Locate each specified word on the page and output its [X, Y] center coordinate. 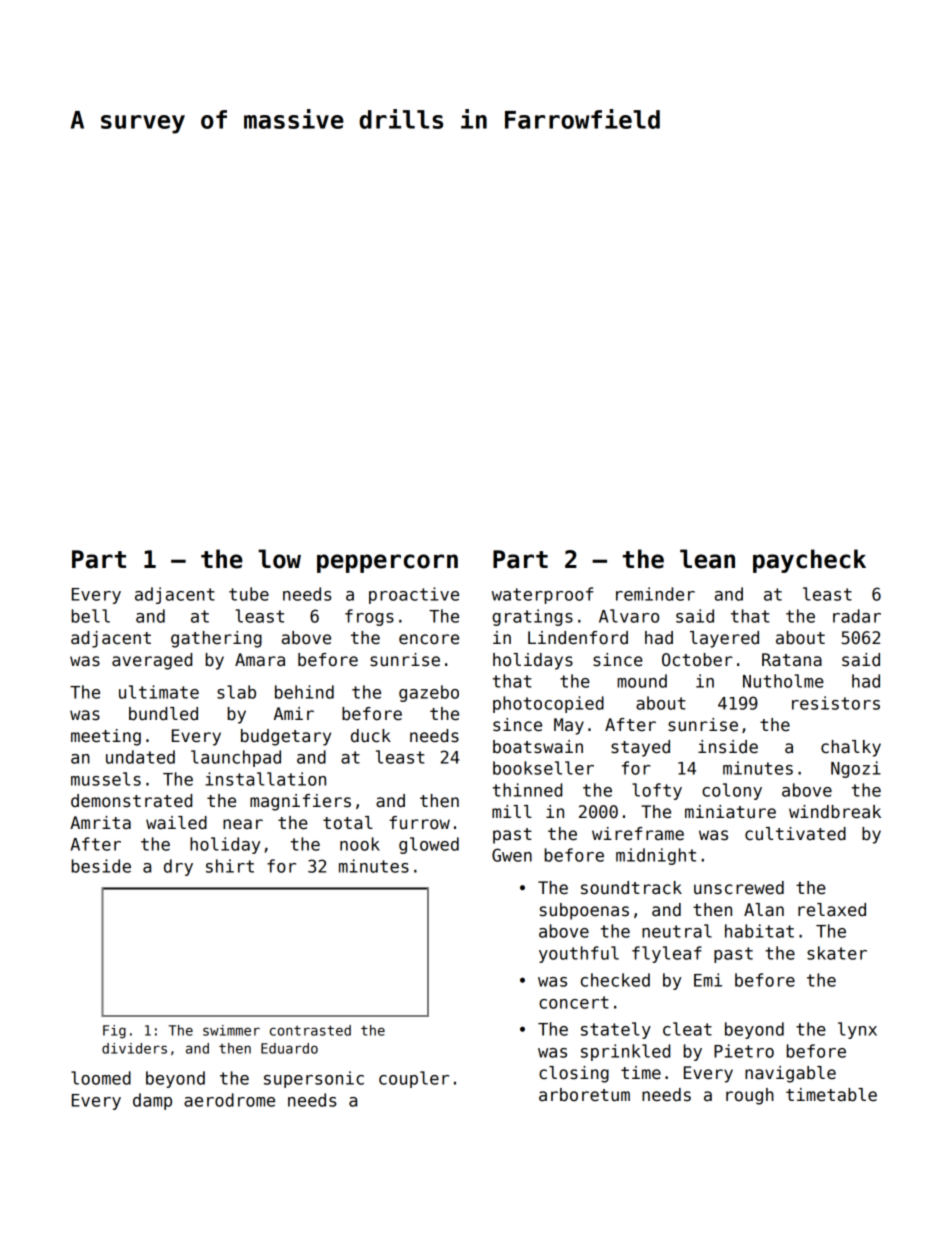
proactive [414, 595]
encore [429, 639]
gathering [216, 639]
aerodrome [229, 1100]
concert [574, 1002]
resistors [836, 703]
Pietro [744, 1051]
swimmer [231, 1030]
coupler [414, 1079]
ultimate [159, 692]
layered [724, 639]
